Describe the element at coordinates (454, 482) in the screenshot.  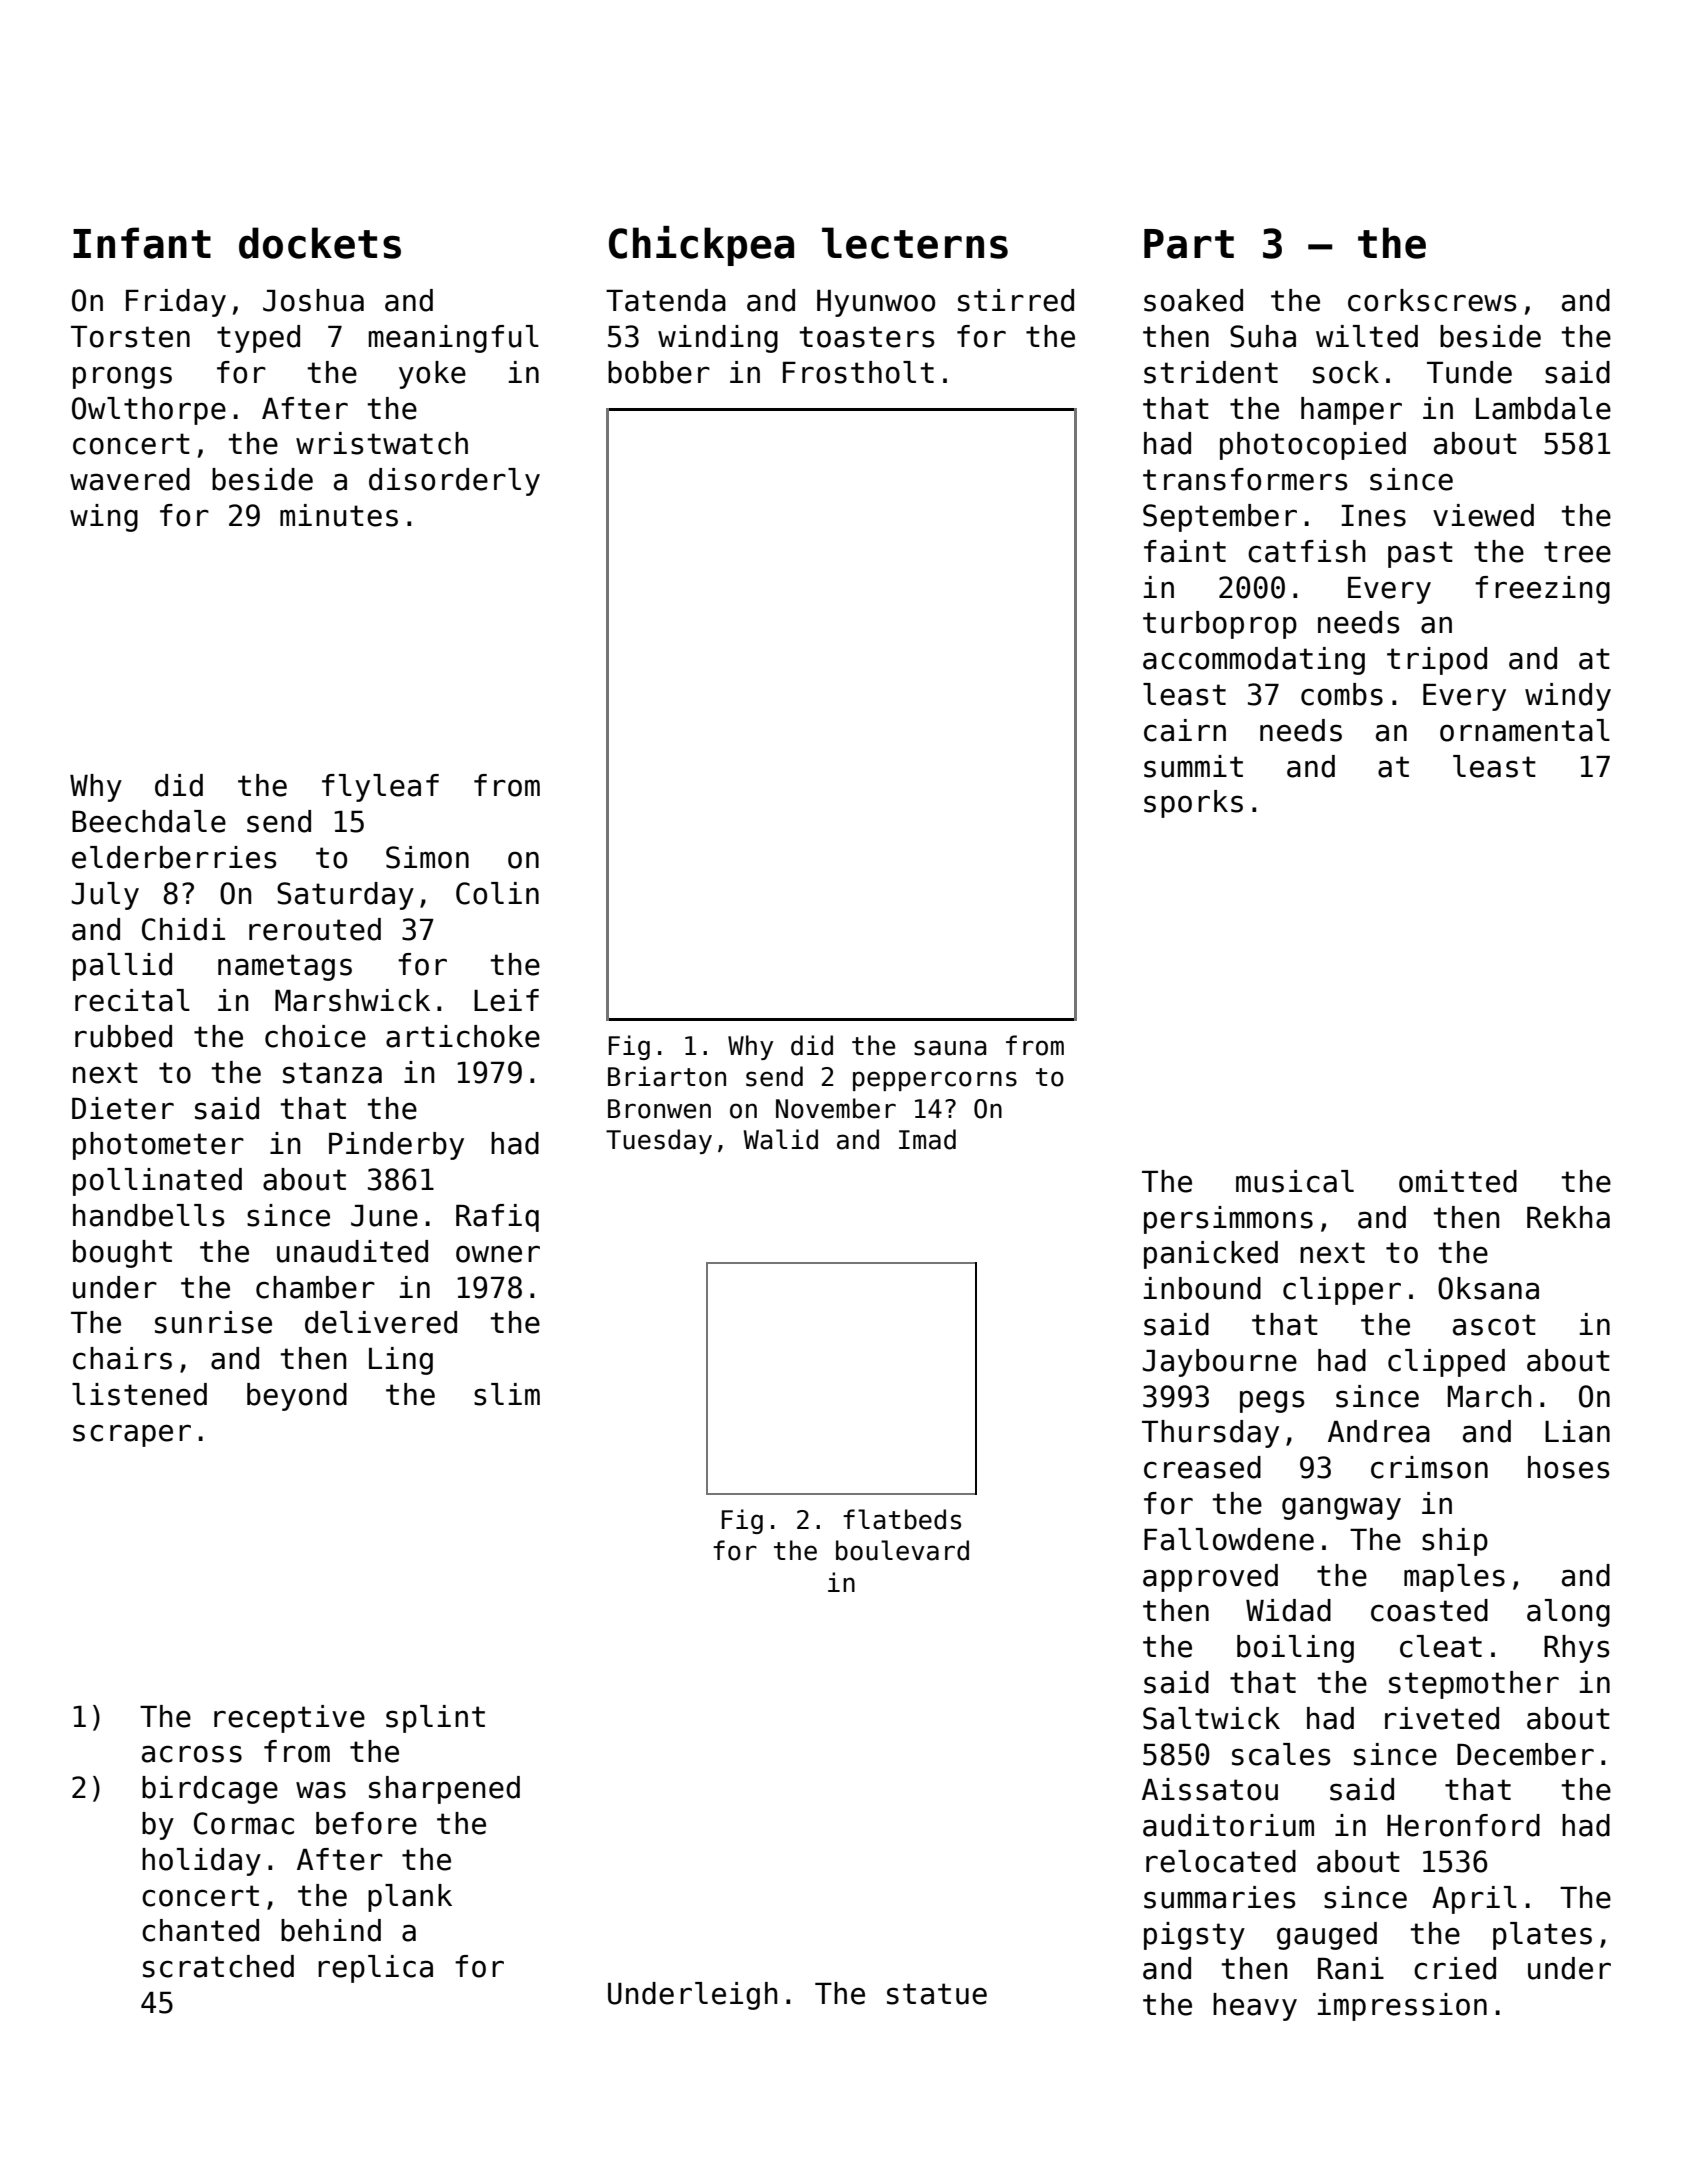
I see `disorderly` at that location.
